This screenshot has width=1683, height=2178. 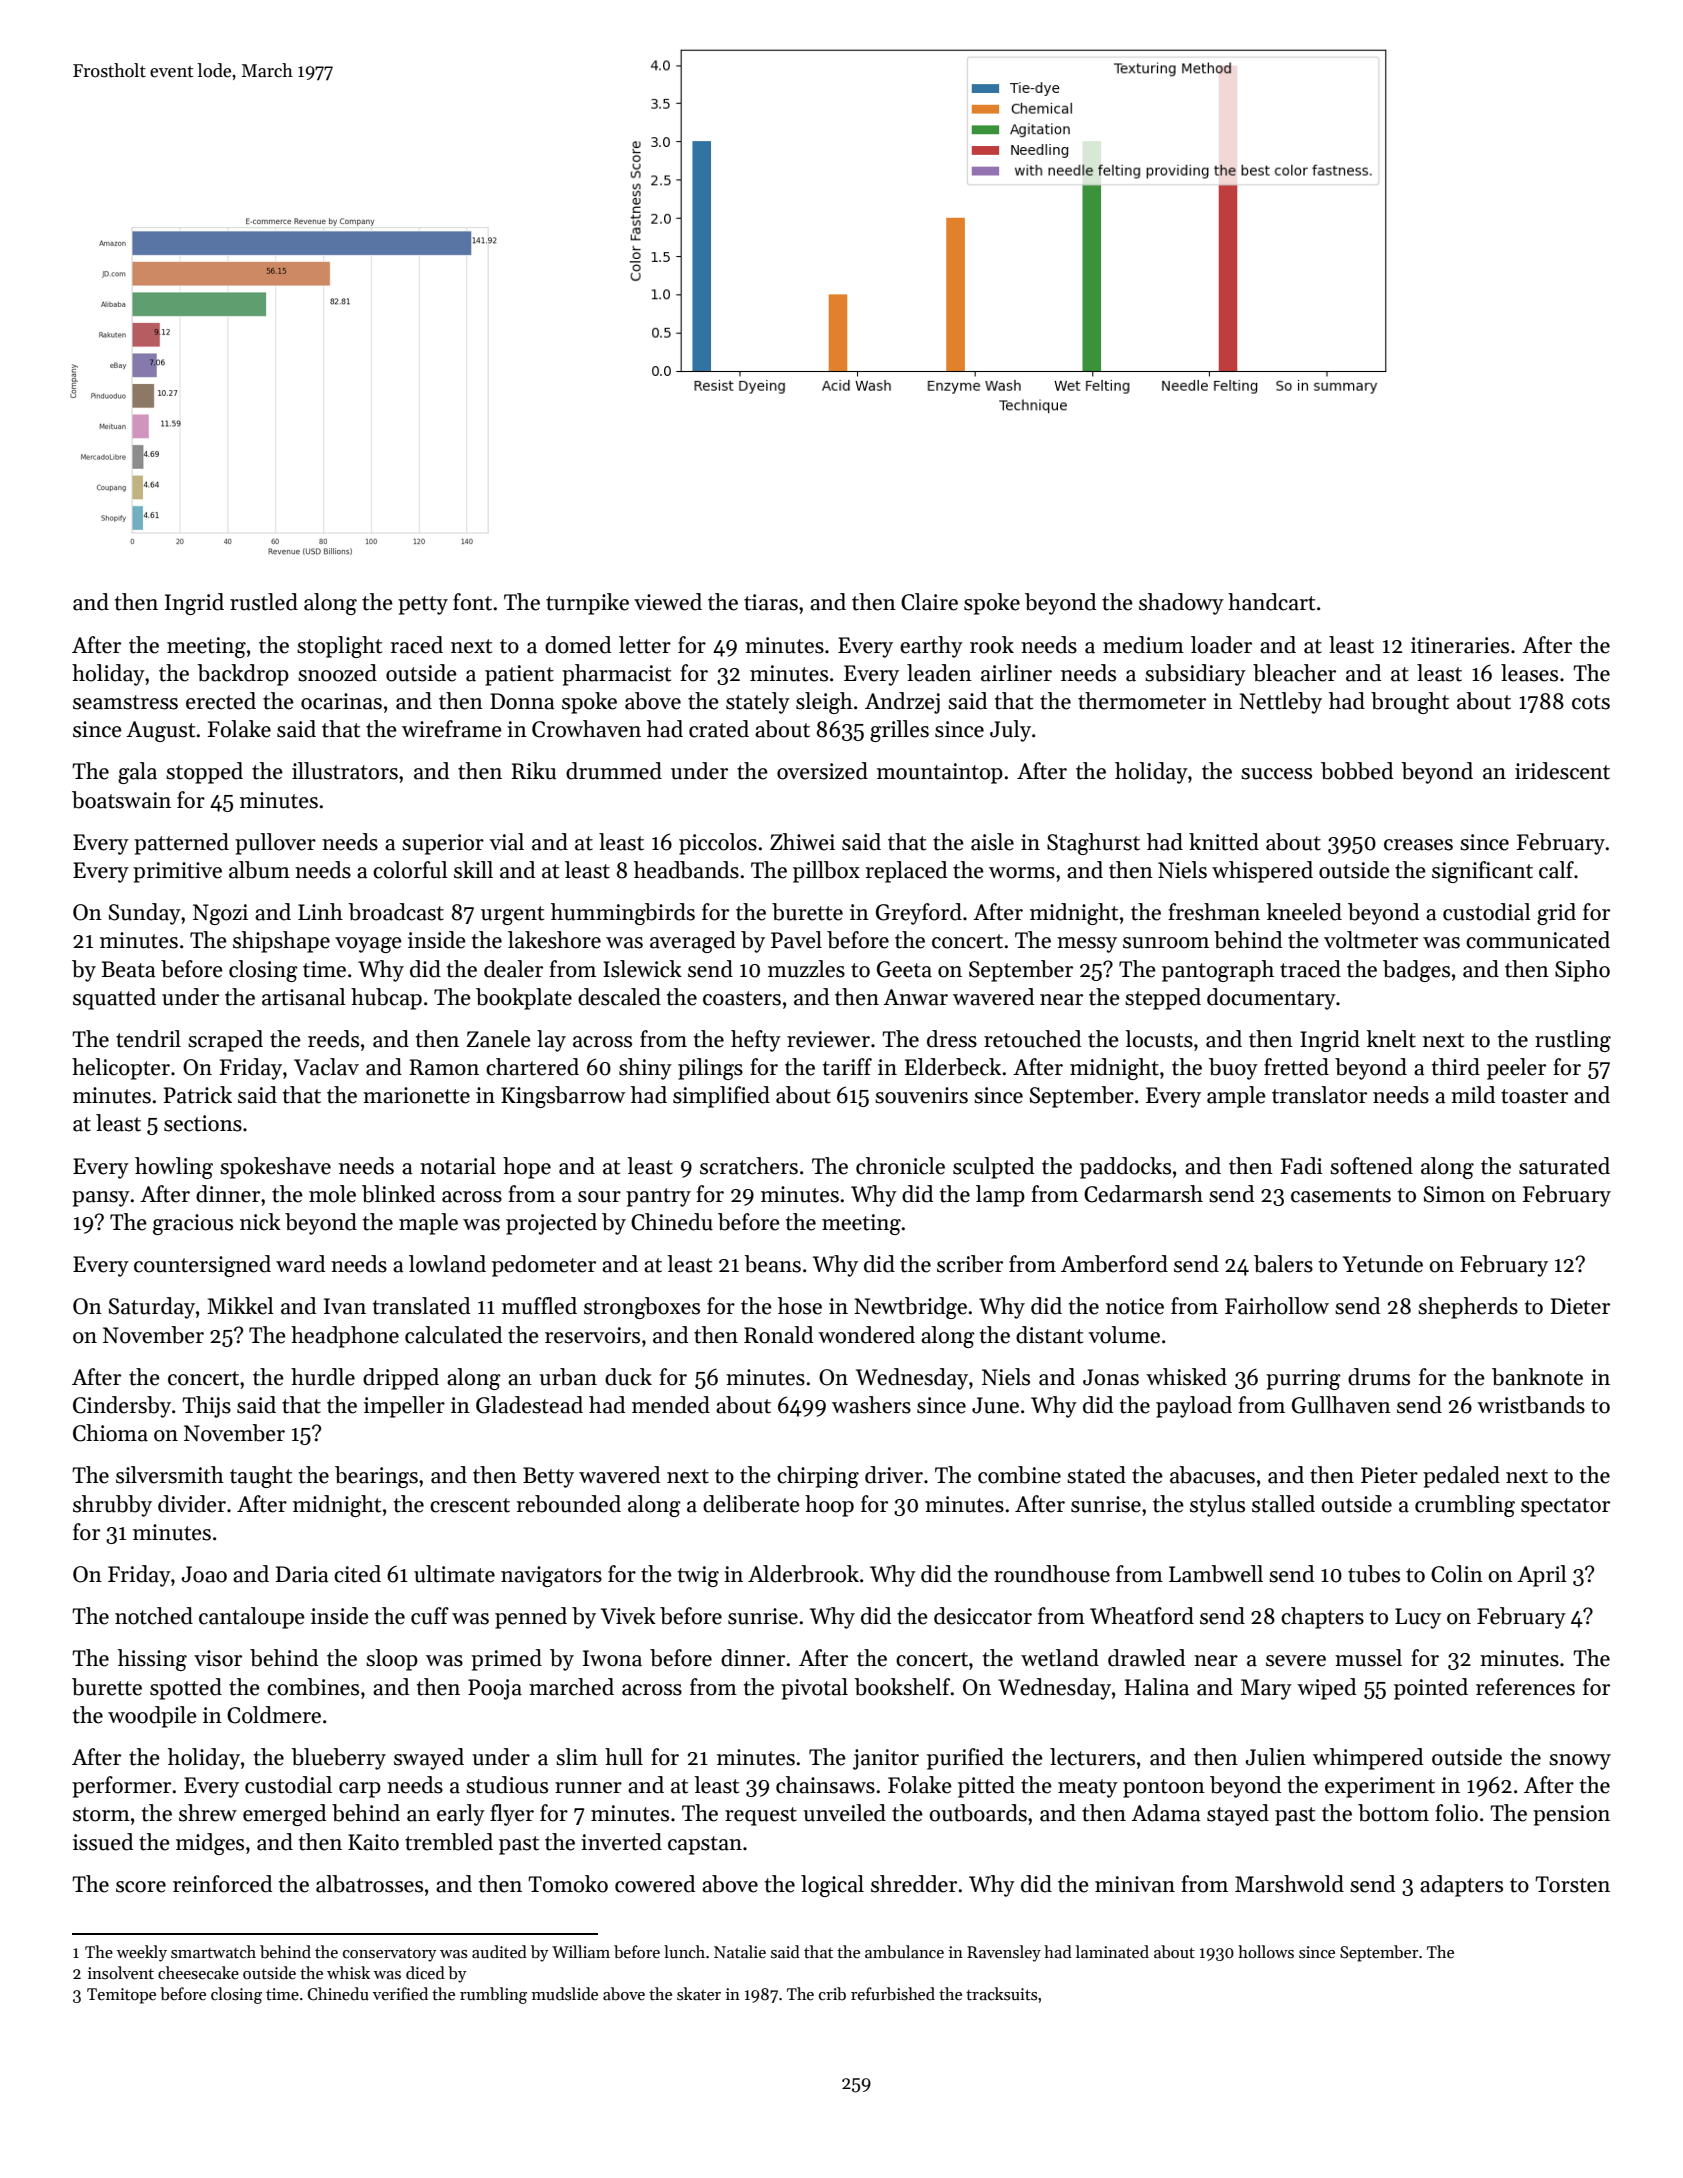 I want to click on sour, so click(x=599, y=1197).
